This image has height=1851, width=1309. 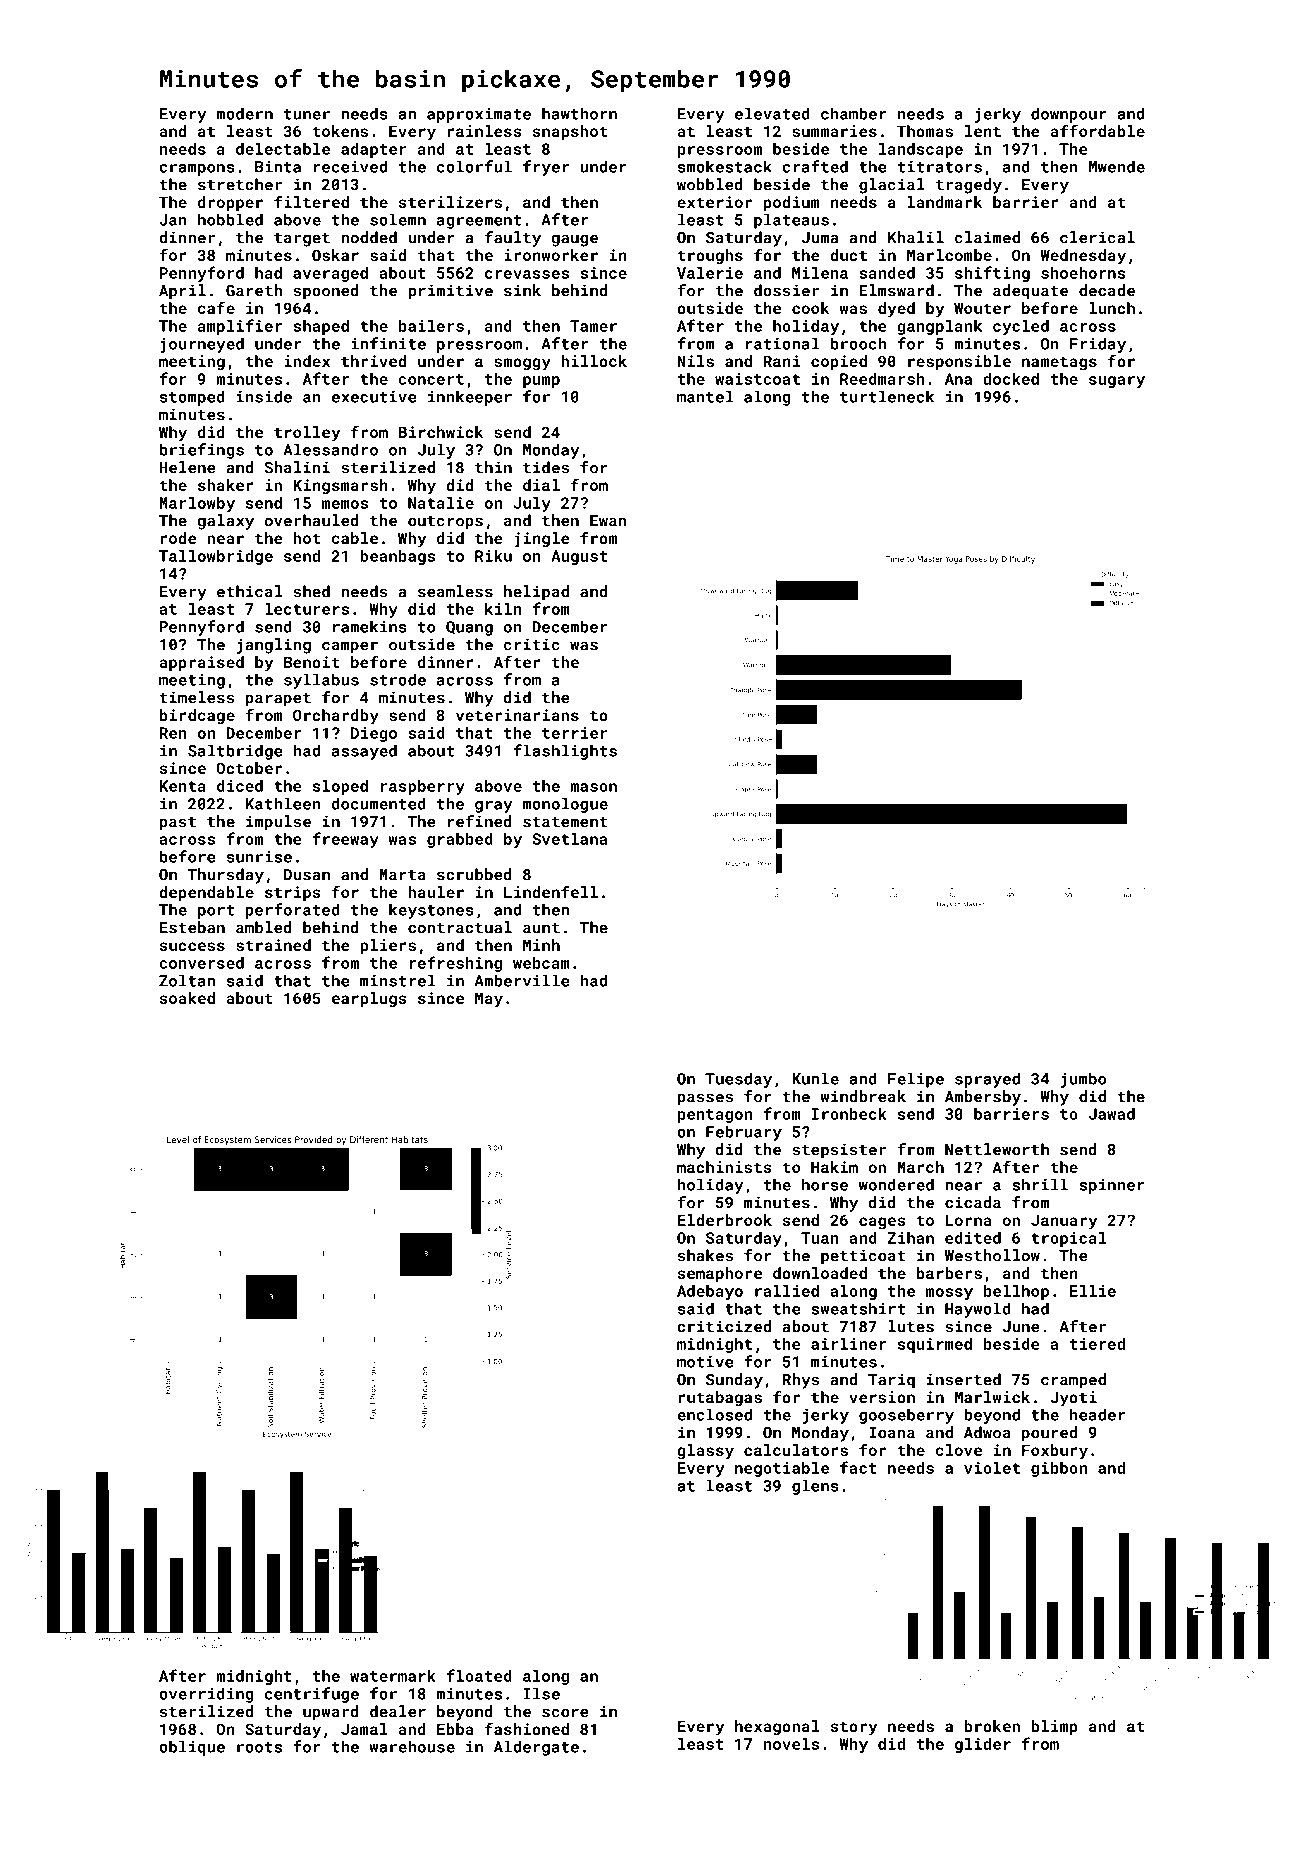 What do you see at coordinates (705, 396) in the image?
I see `mantel` at bounding box center [705, 396].
